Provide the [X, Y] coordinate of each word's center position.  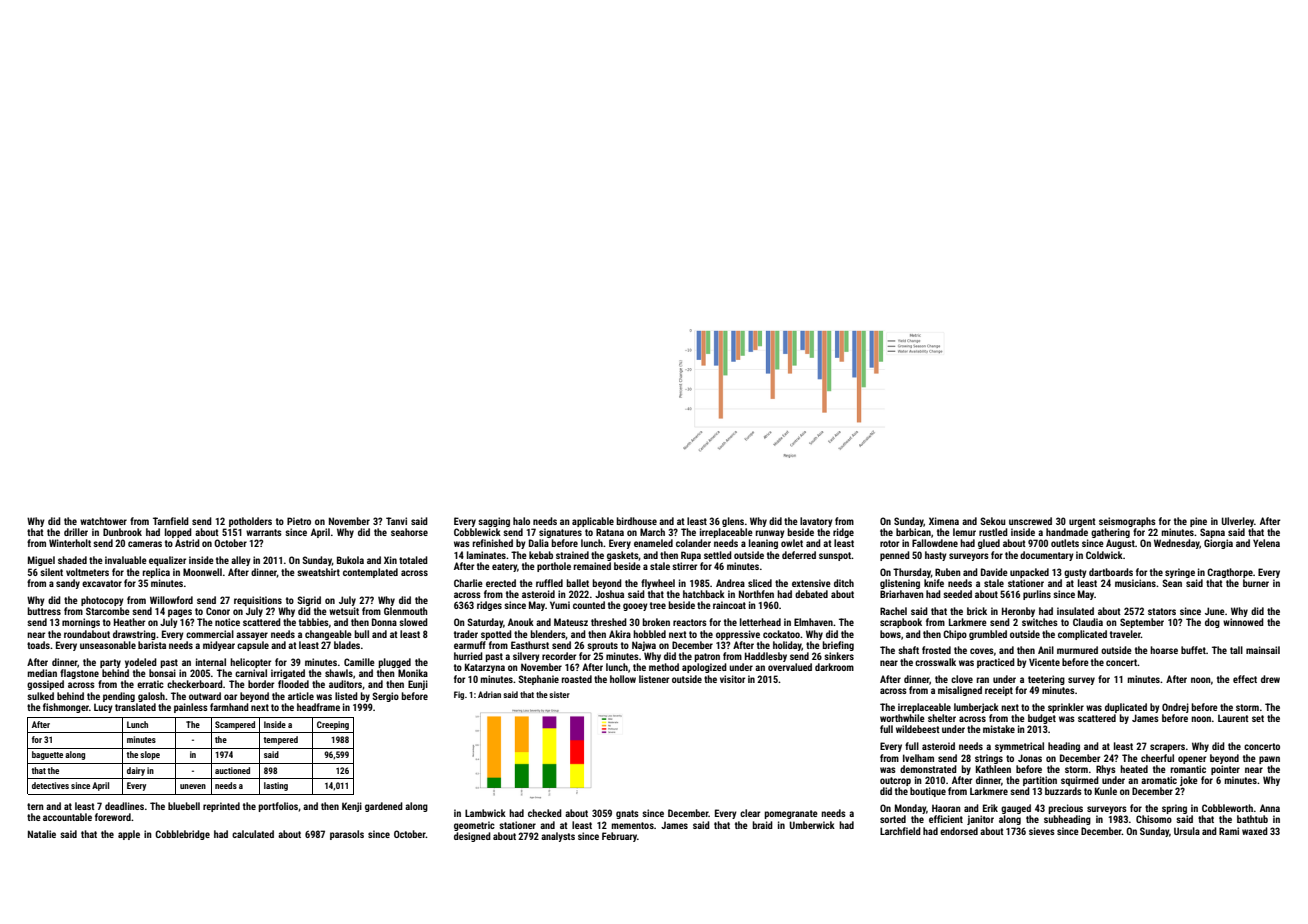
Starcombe [108, 611]
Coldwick [1104, 555]
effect [1245, 679]
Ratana [610, 532]
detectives [50, 785]
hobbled [649, 634]
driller [76, 532]
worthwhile [902, 718]
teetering [1046, 680]
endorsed [959, 831]
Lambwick [485, 813]
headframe [318, 707]
